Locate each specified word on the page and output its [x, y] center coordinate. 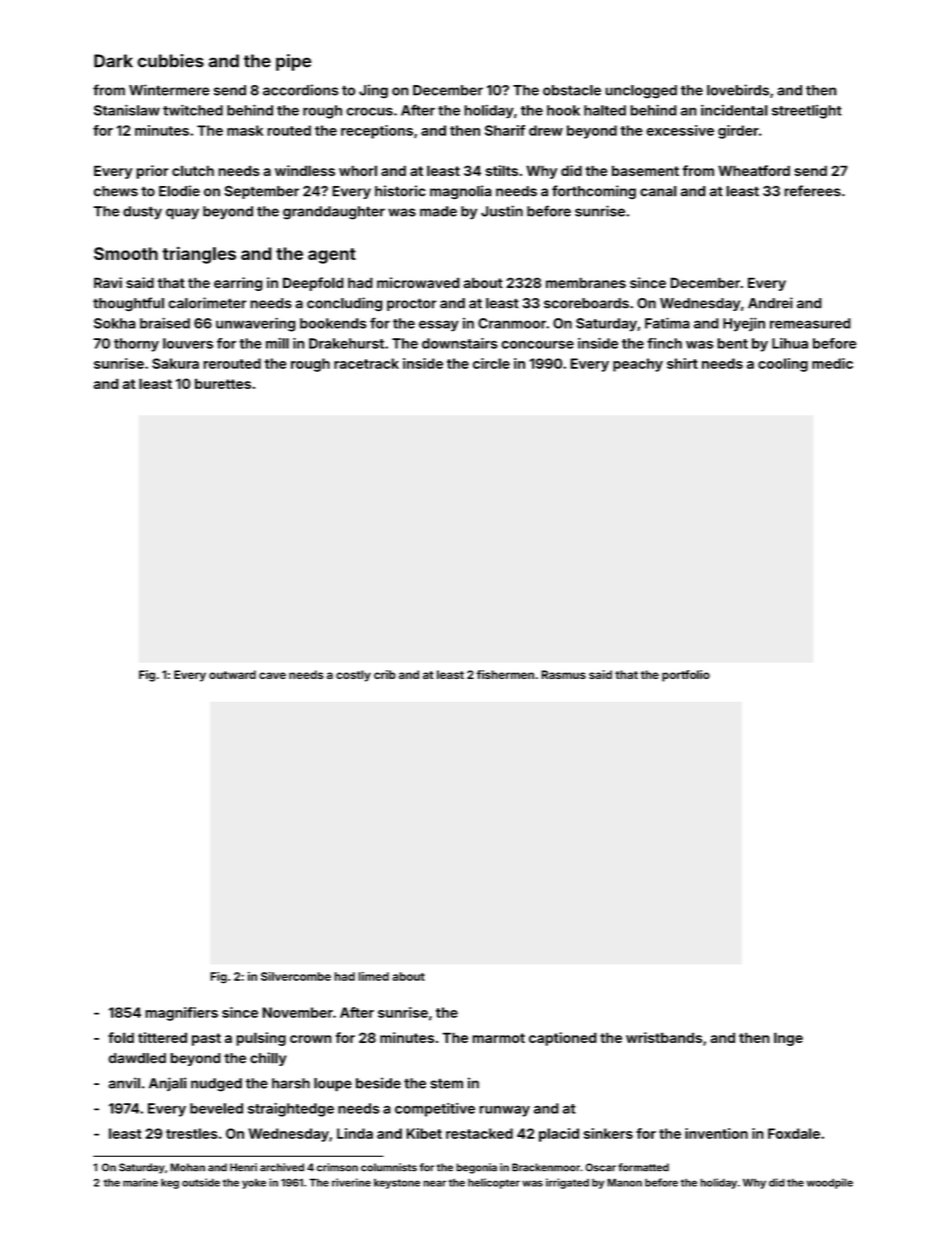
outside [201, 1182]
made [438, 211]
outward [232, 674]
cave [272, 675]
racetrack [366, 363]
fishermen [505, 674]
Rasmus [563, 674]
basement [645, 171]
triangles [199, 255]
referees [812, 191]
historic [400, 191]
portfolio [686, 676]
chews [116, 191]
